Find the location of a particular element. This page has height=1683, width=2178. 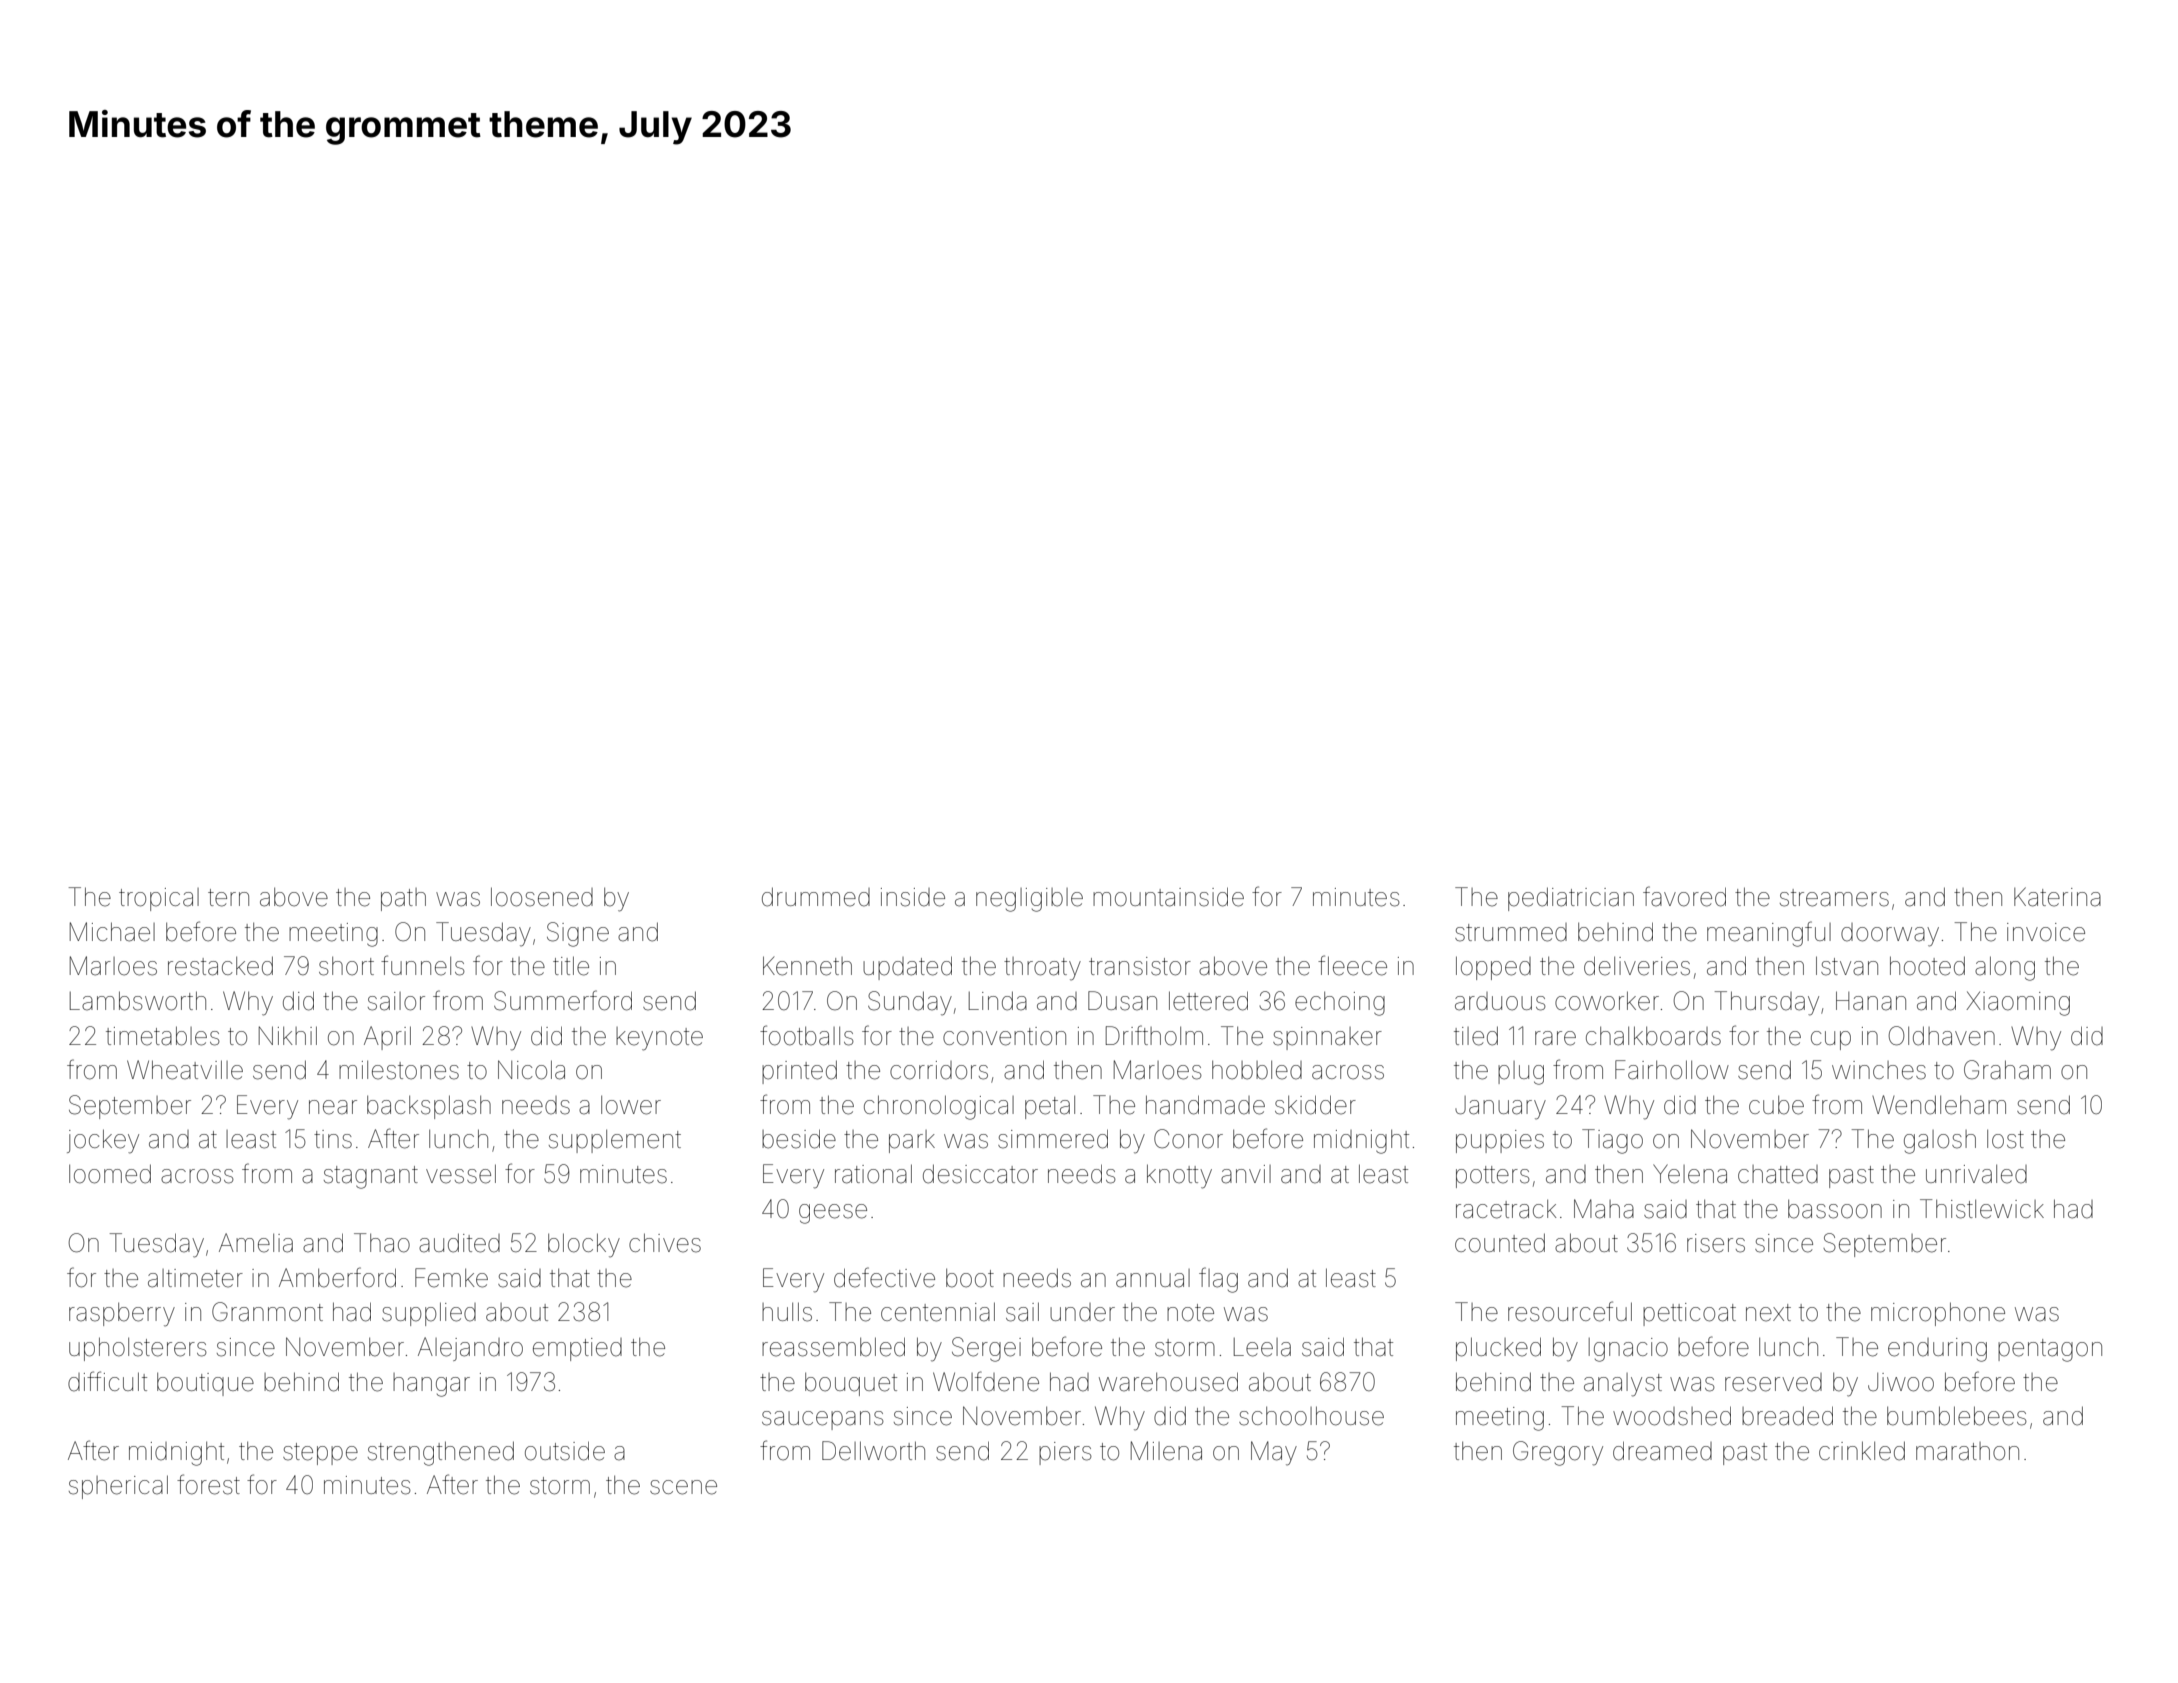

invoice is located at coordinates (2046, 932).
